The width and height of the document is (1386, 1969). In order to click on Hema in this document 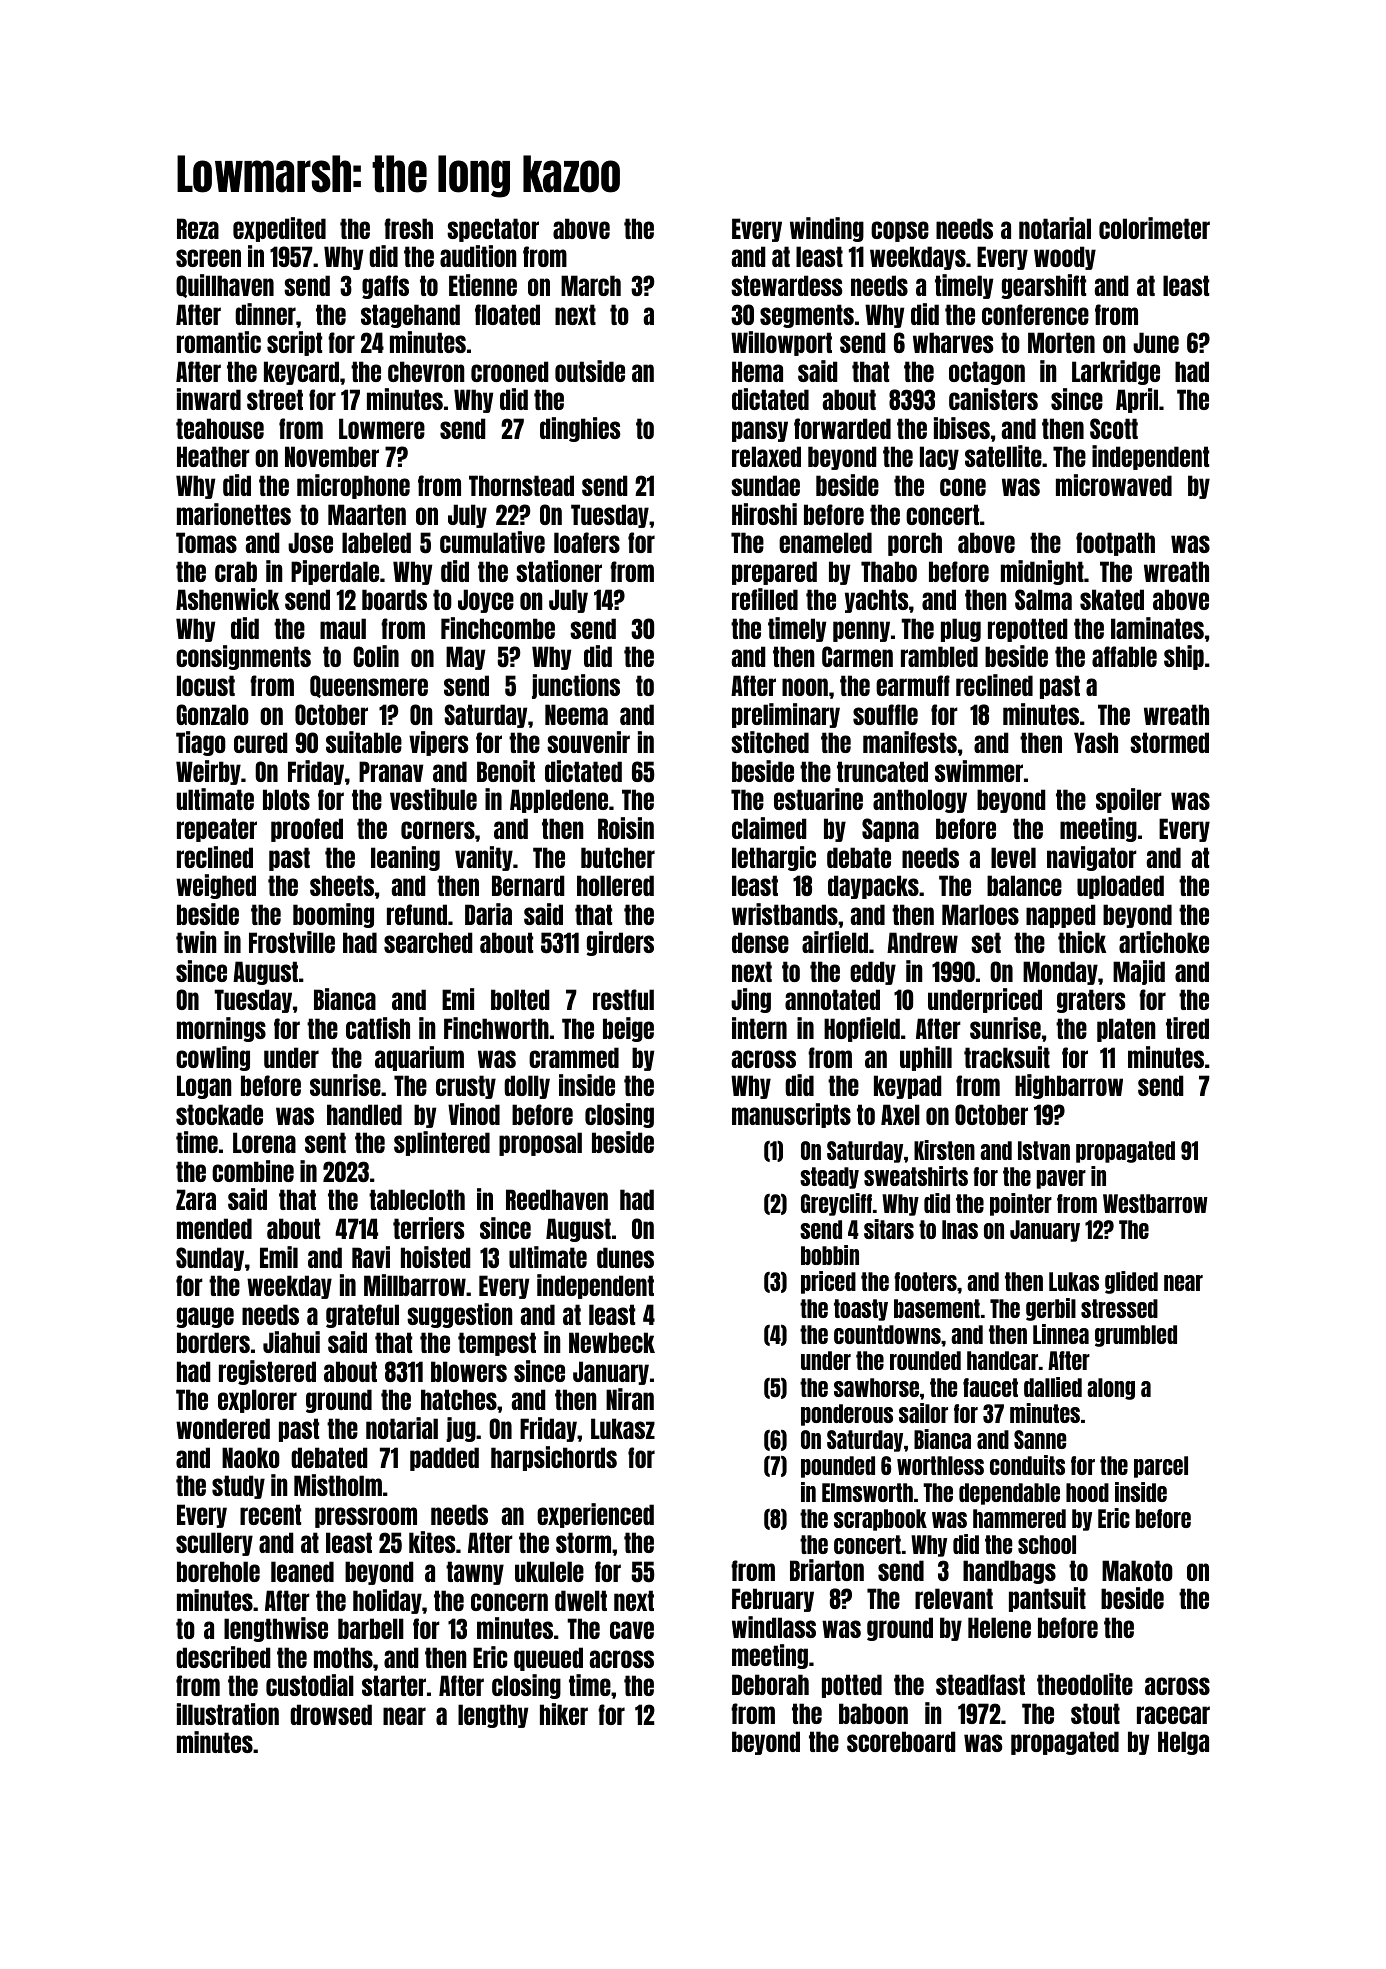, I will do `click(757, 371)`.
